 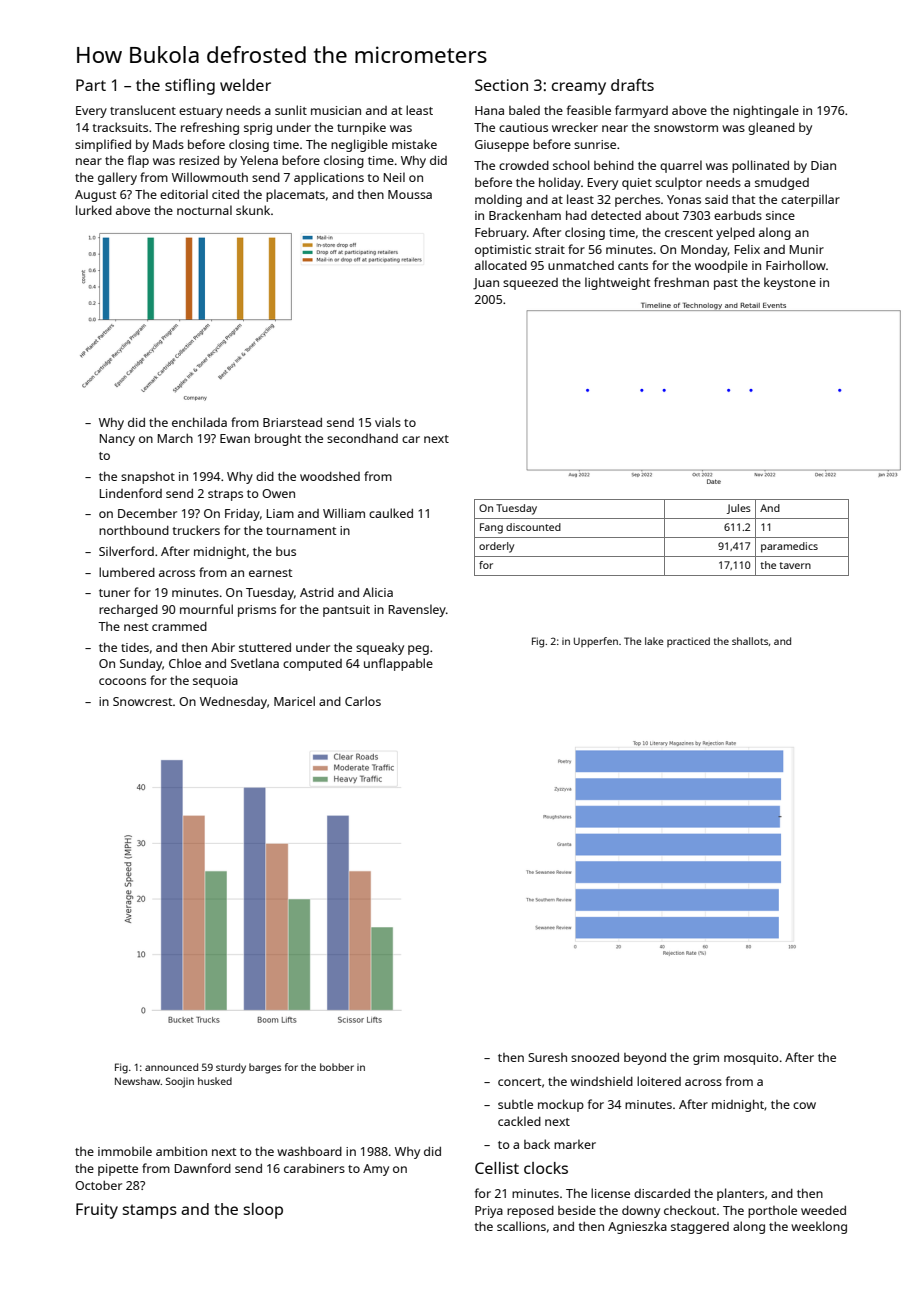 I want to click on Suresh, so click(x=547, y=1057).
